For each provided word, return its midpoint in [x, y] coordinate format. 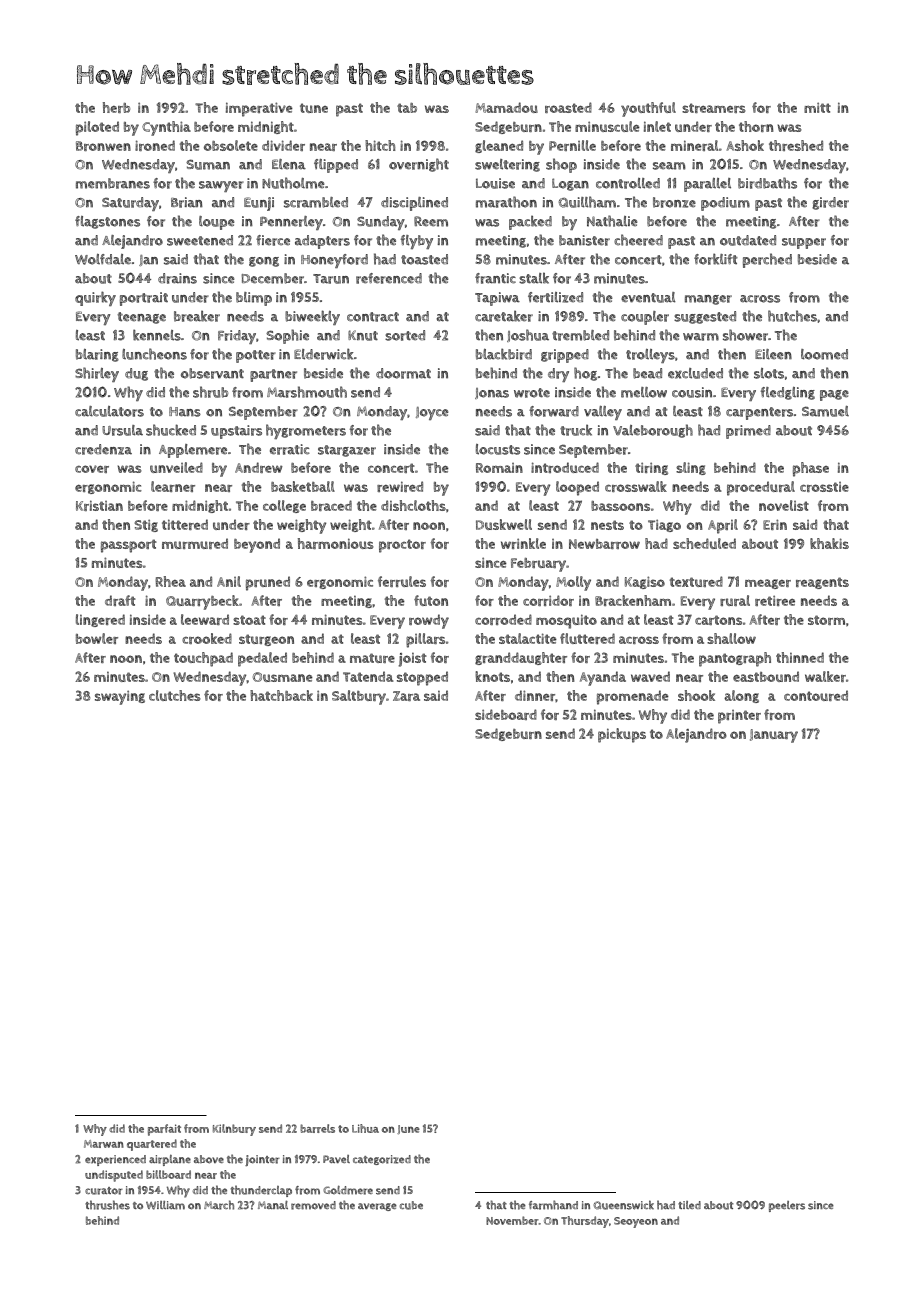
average [377, 1207]
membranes [113, 183]
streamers [714, 108]
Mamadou [506, 107]
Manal [273, 1204]
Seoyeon [636, 1222]
